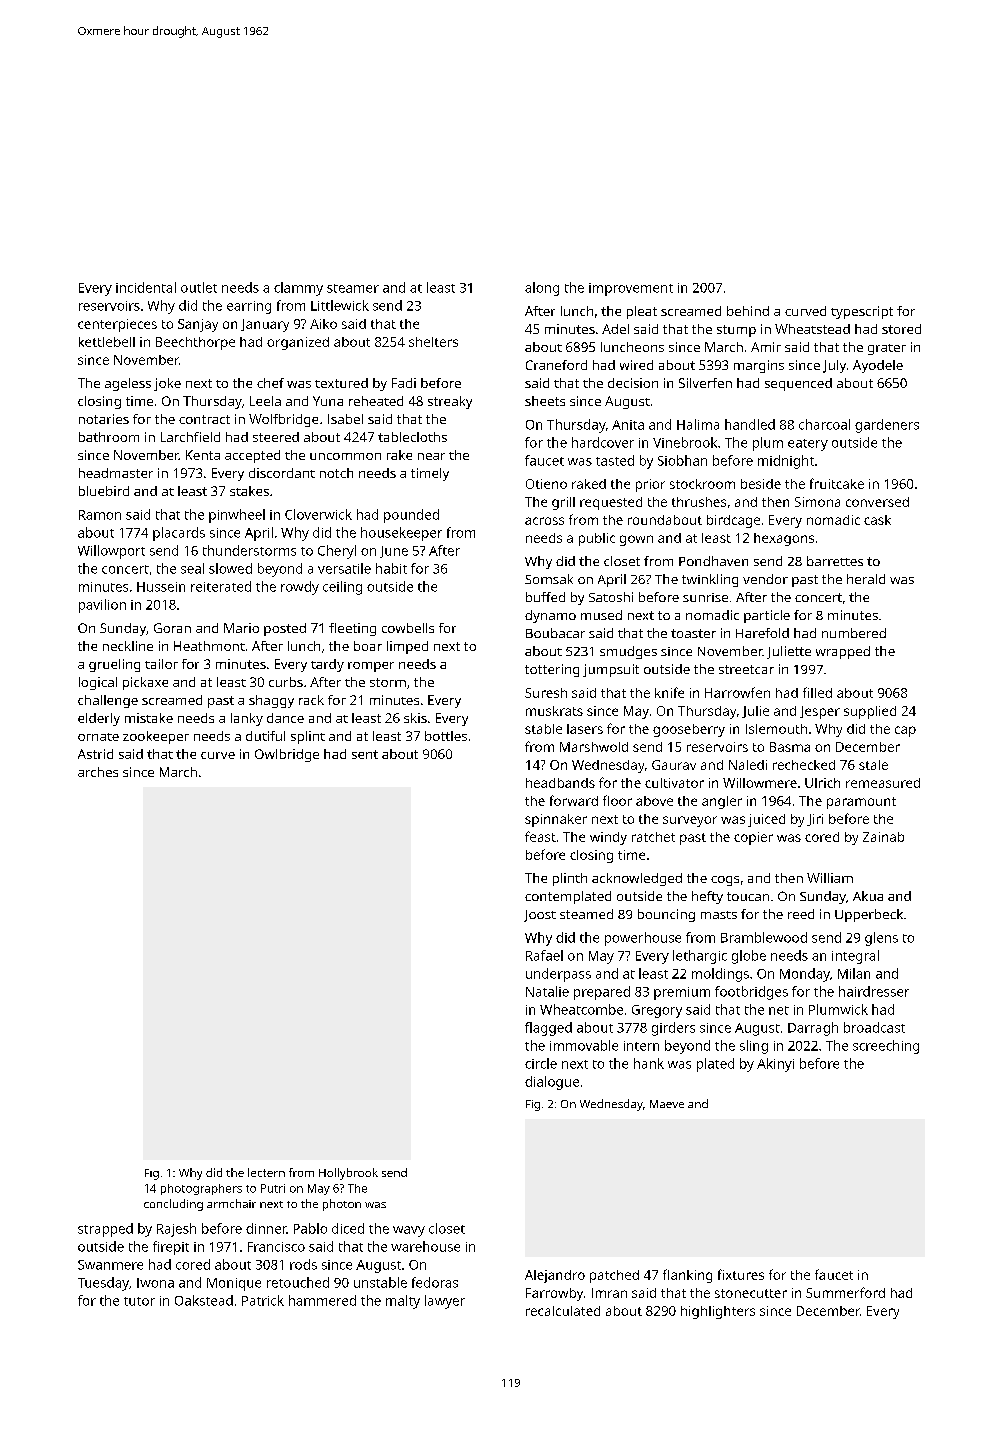  What do you see at coordinates (446, 736) in the document?
I see `bottles` at bounding box center [446, 736].
